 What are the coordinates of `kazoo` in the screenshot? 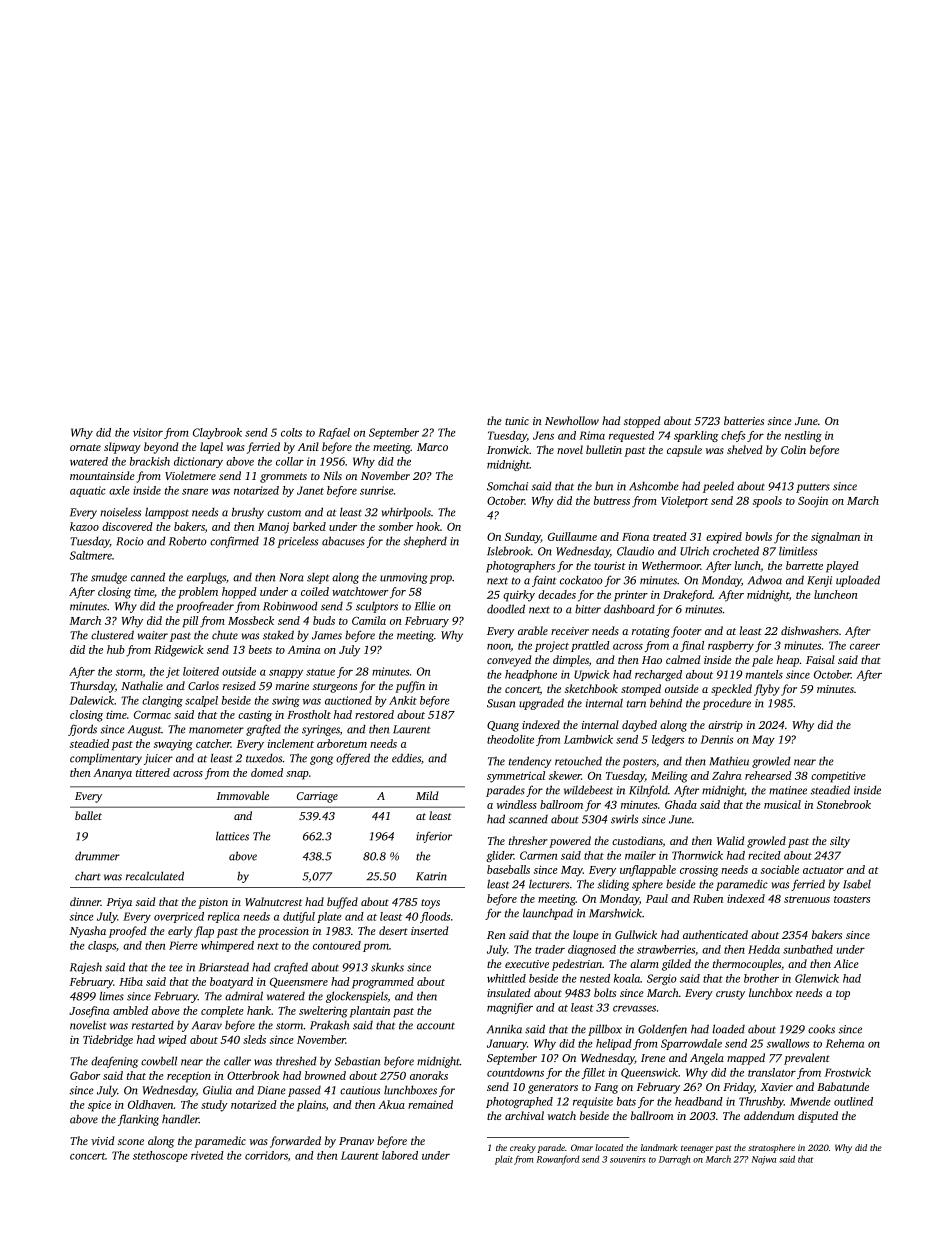 It's located at (84, 526).
